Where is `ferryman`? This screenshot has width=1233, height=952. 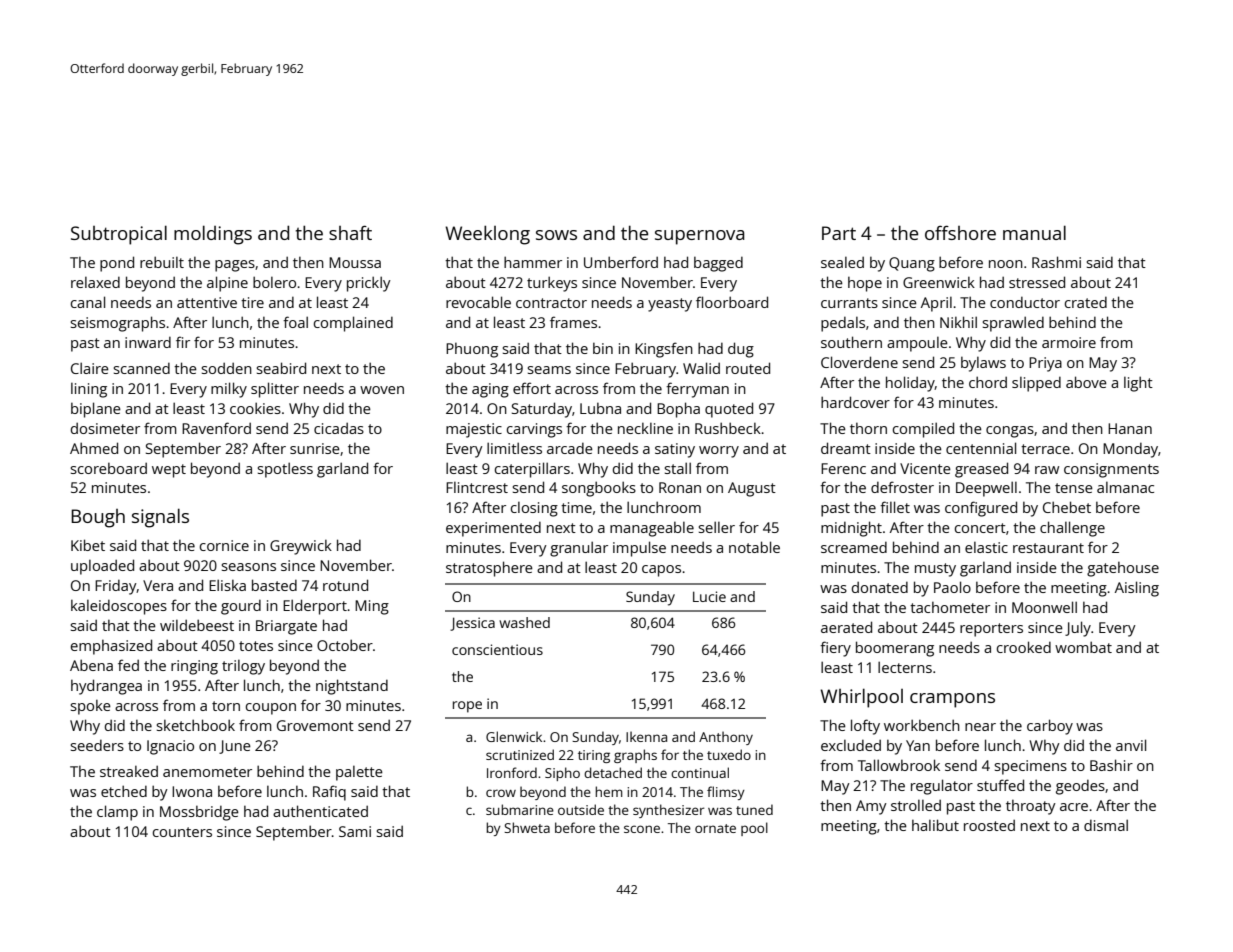 ferryman is located at coordinates (697, 390).
